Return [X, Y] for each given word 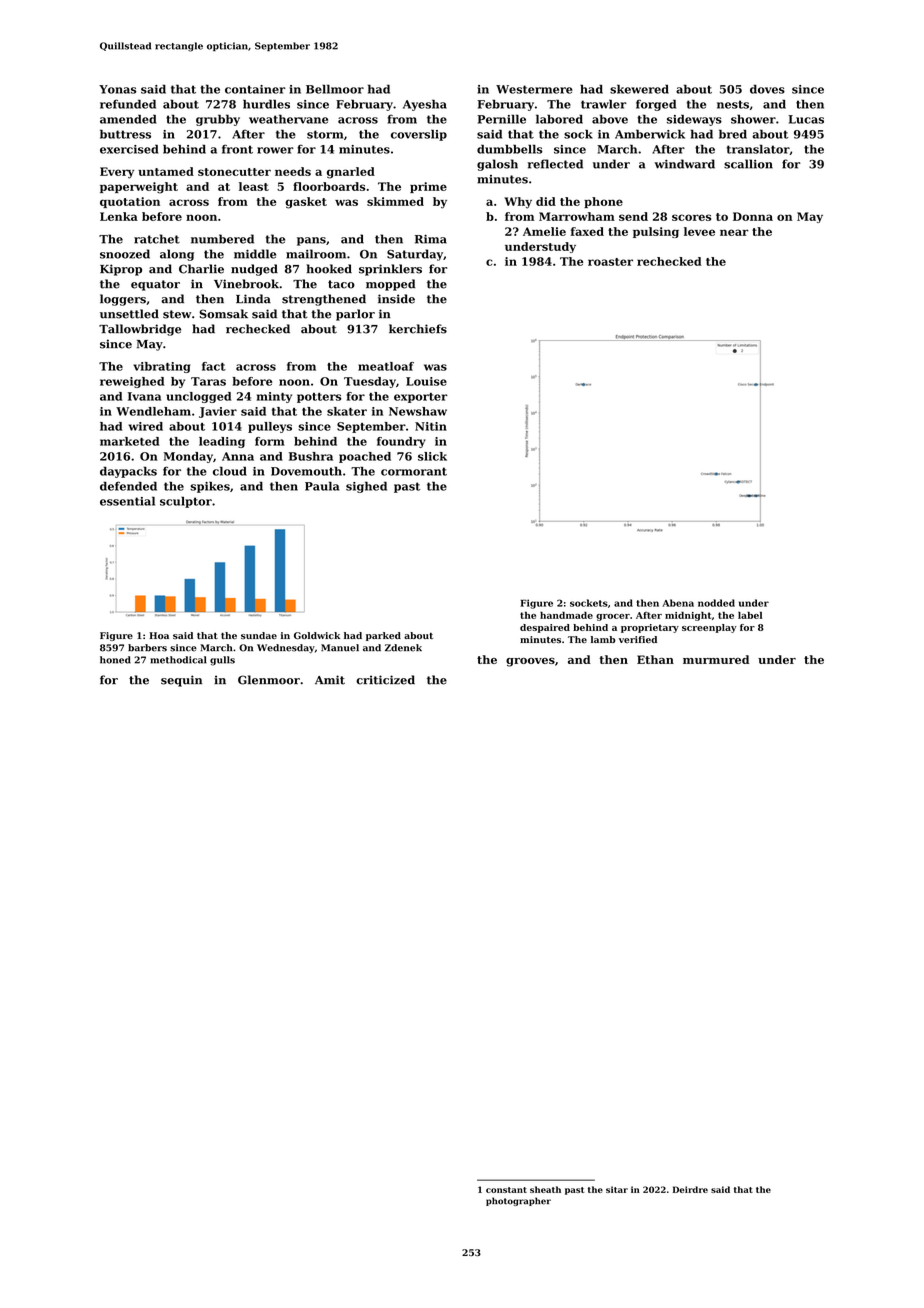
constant [506, 1190]
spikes [210, 487]
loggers [123, 300]
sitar [617, 1189]
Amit [330, 680]
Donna [753, 216]
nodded [716, 603]
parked [383, 636]
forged [656, 105]
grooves [530, 662]
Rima [431, 239]
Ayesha [425, 105]
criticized [385, 680]
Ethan [655, 659]
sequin [181, 681]
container [255, 89]
